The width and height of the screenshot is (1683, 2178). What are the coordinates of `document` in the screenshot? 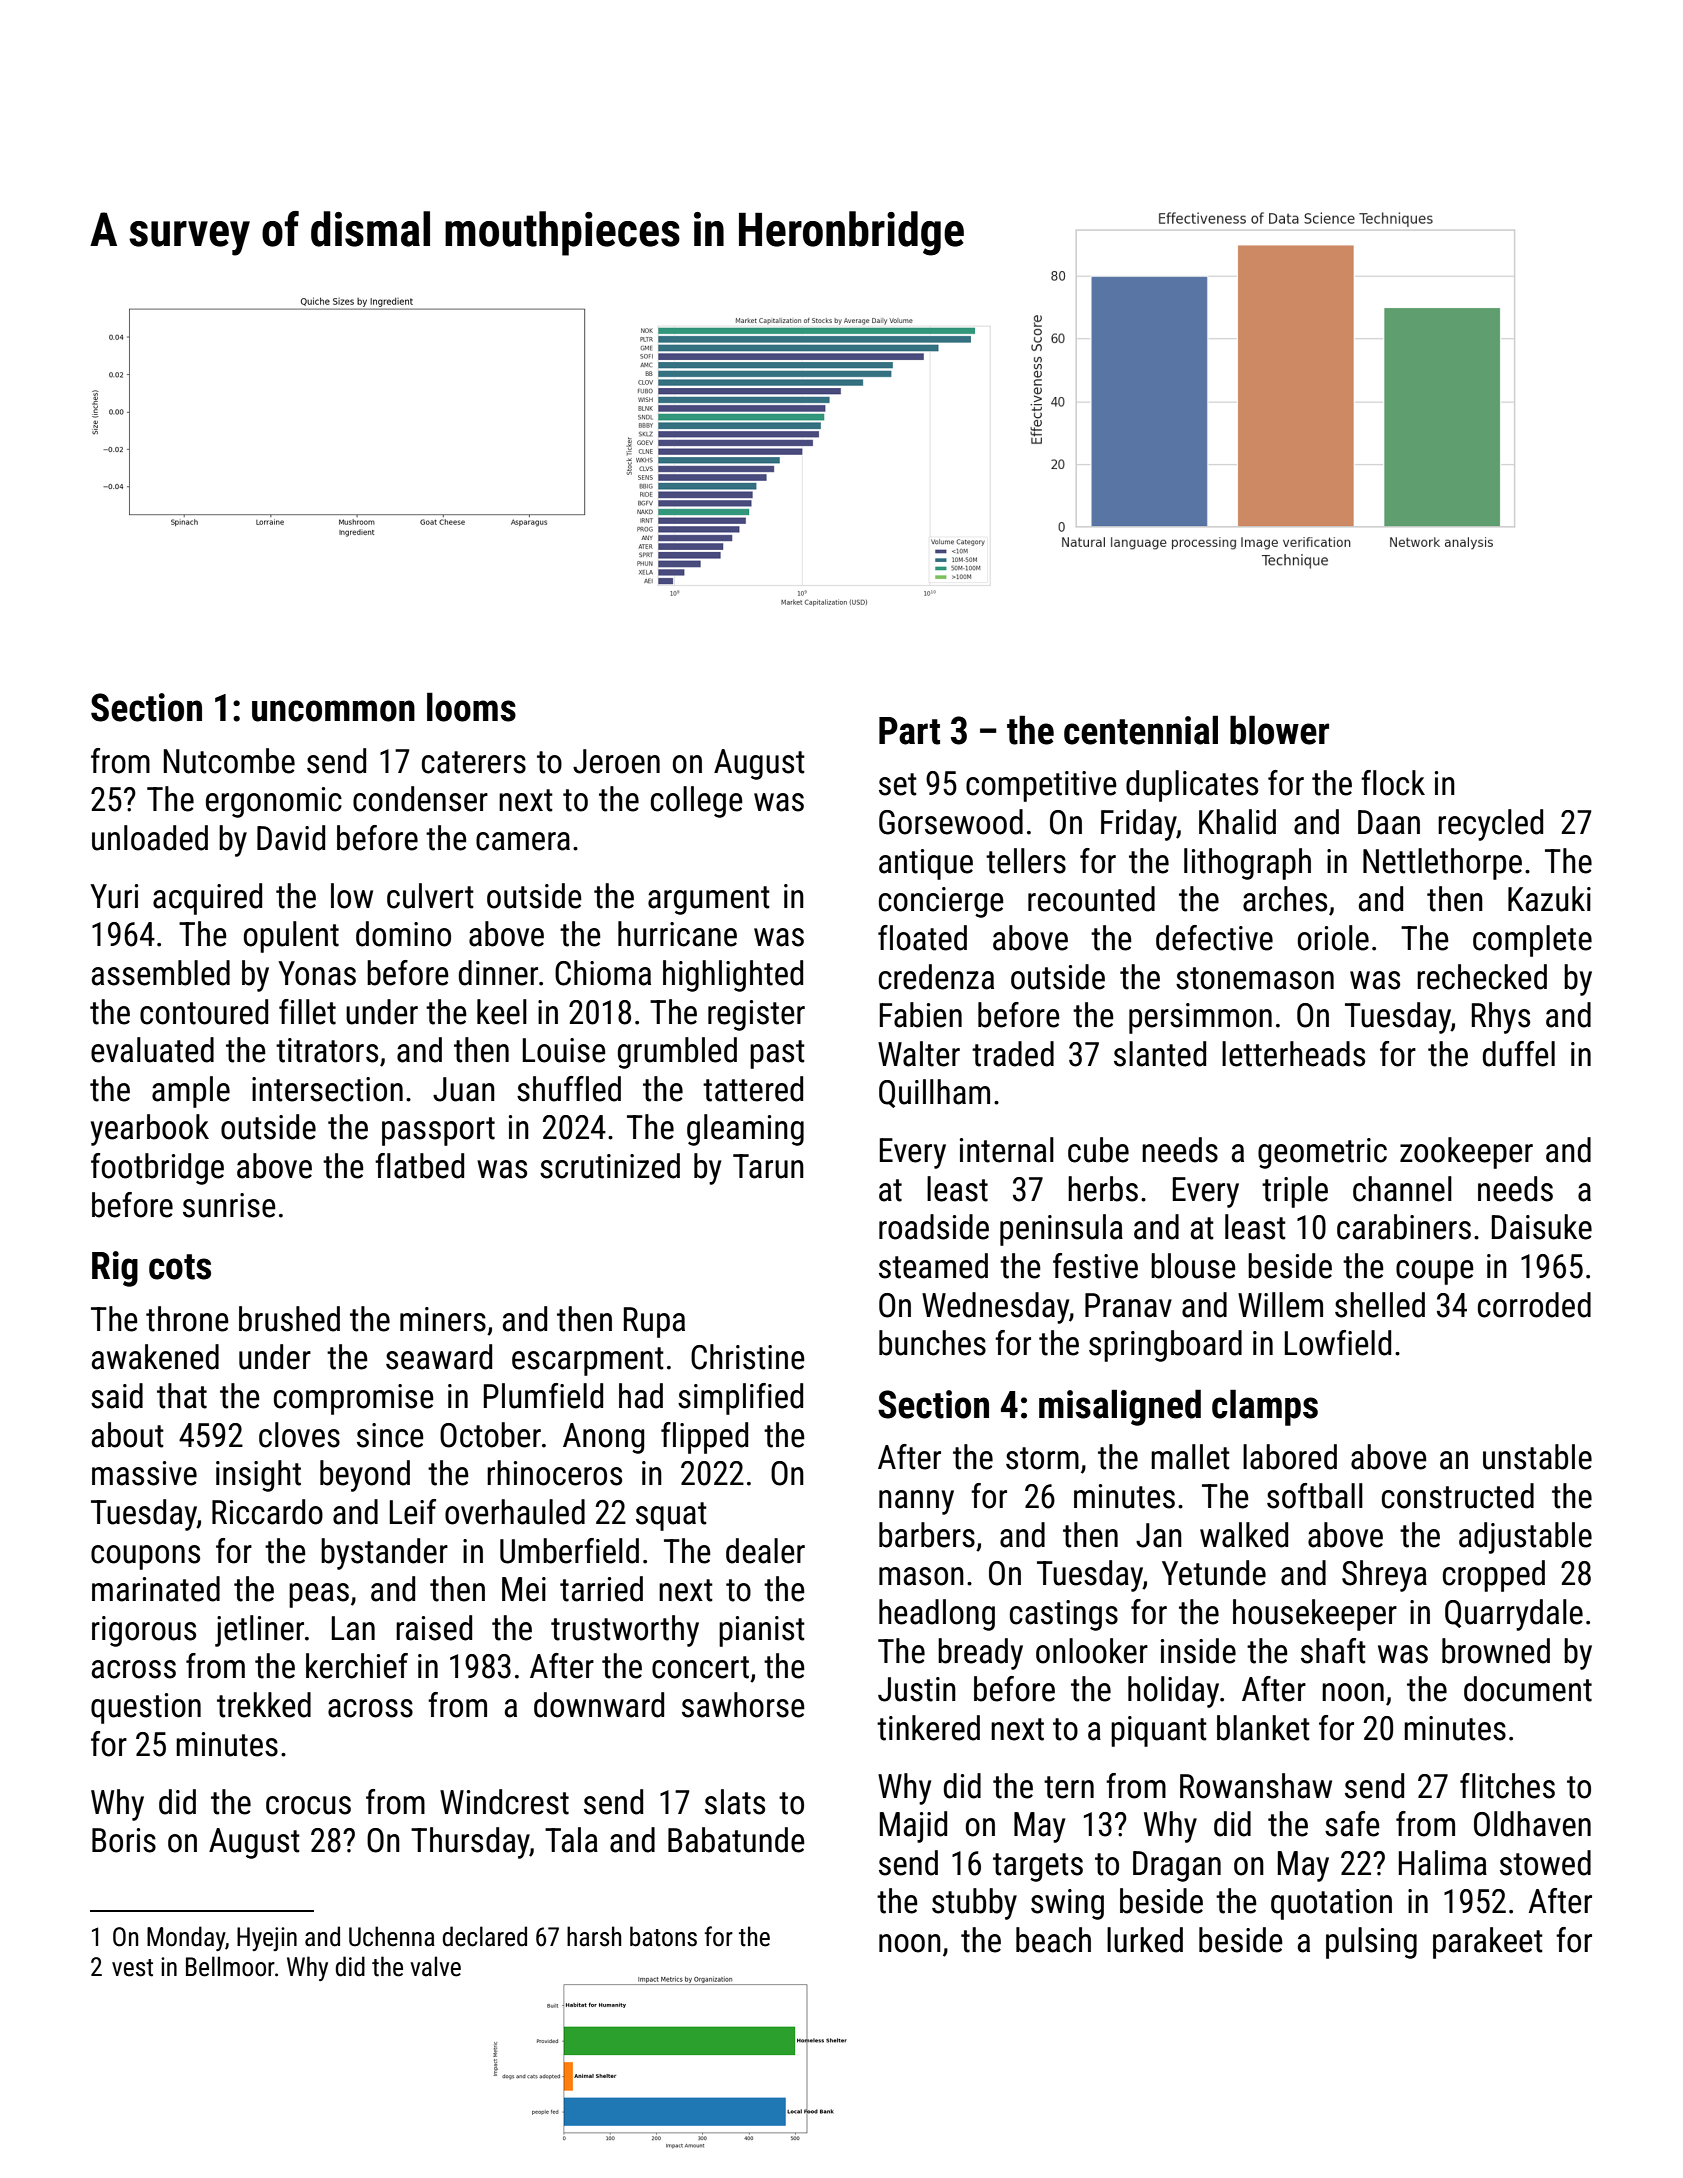 It's located at (1528, 1689).
